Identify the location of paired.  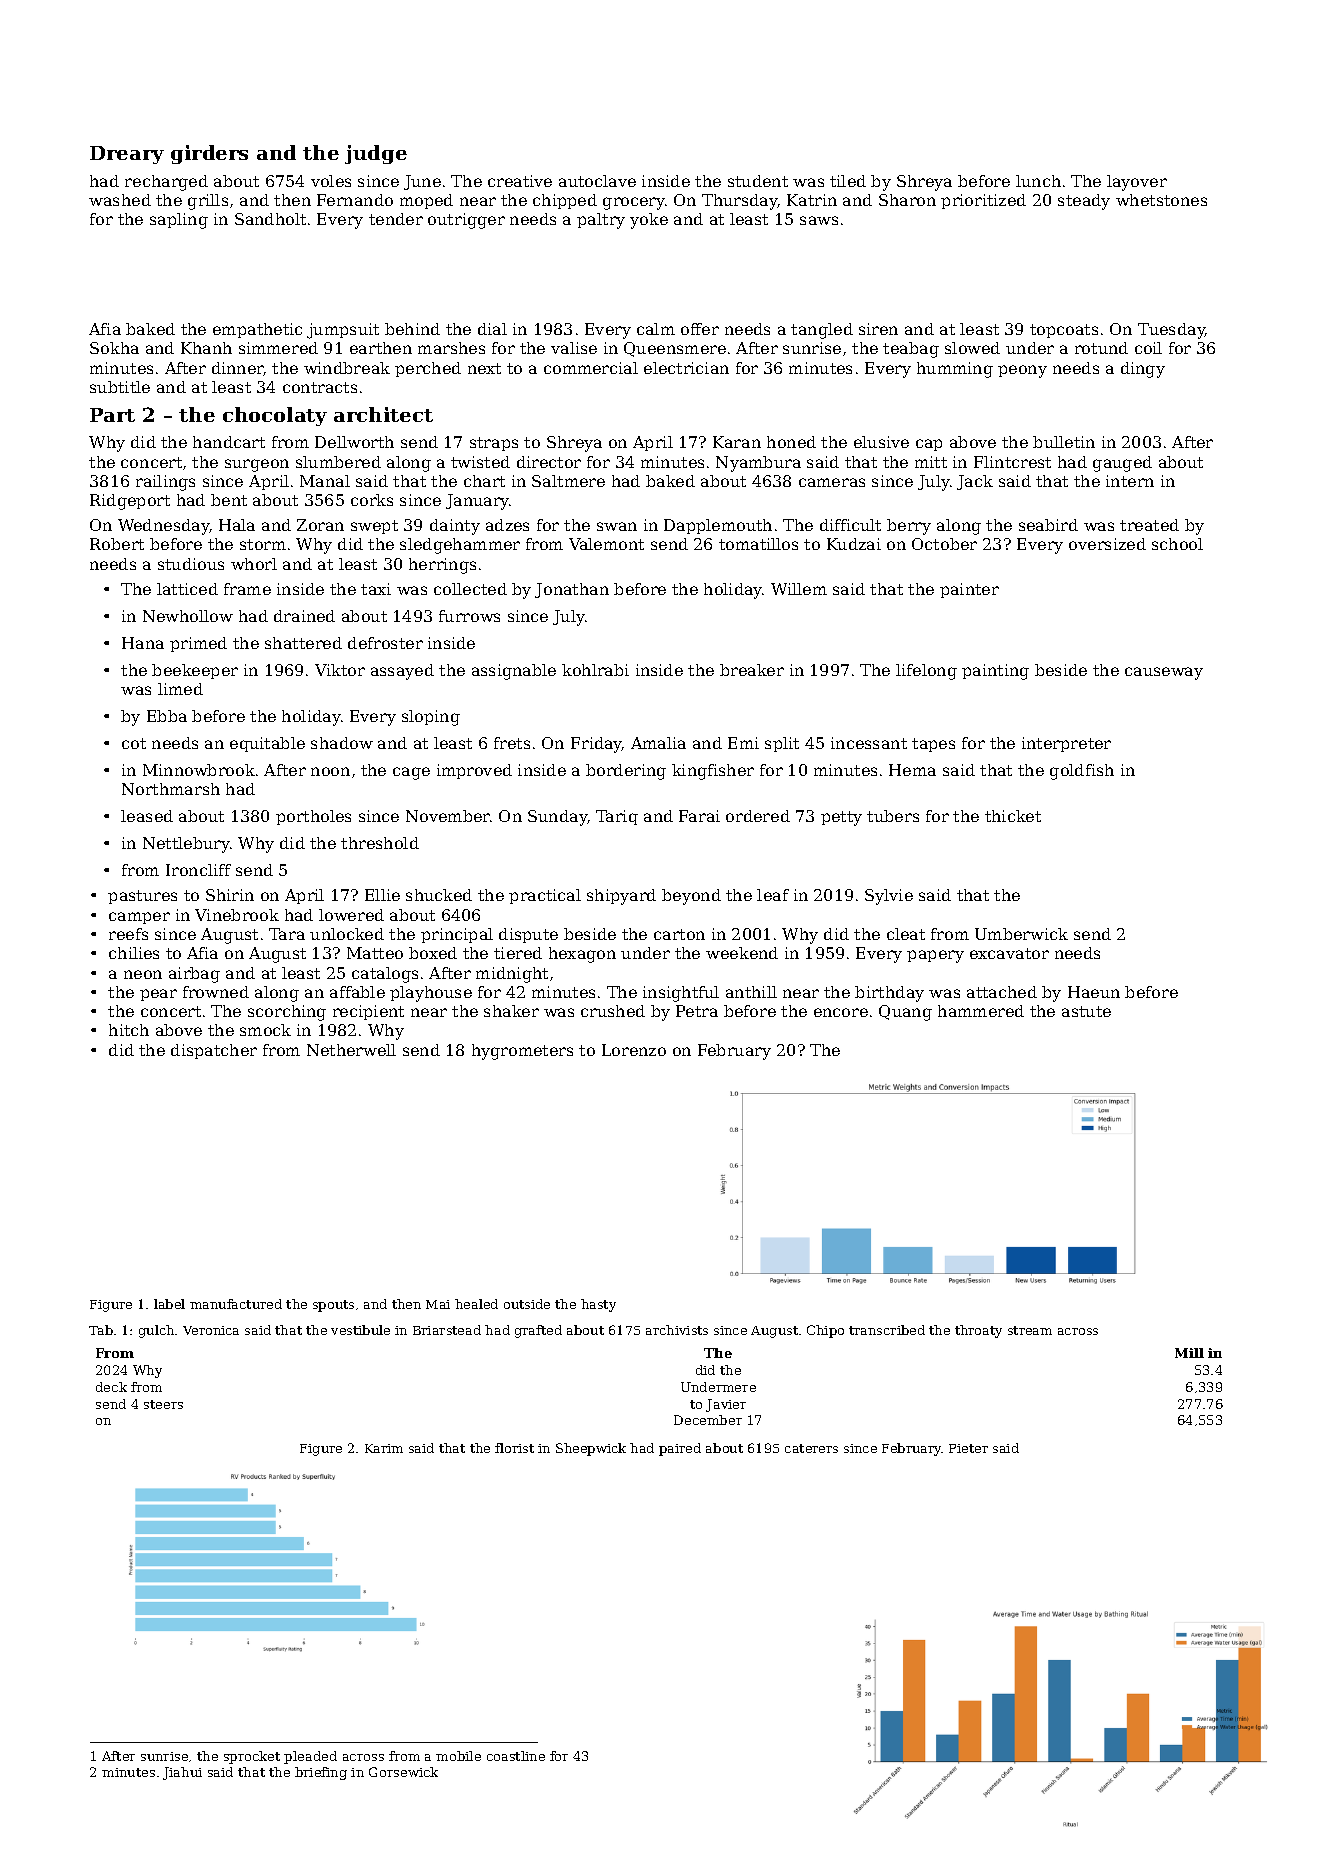
(680, 1449).
